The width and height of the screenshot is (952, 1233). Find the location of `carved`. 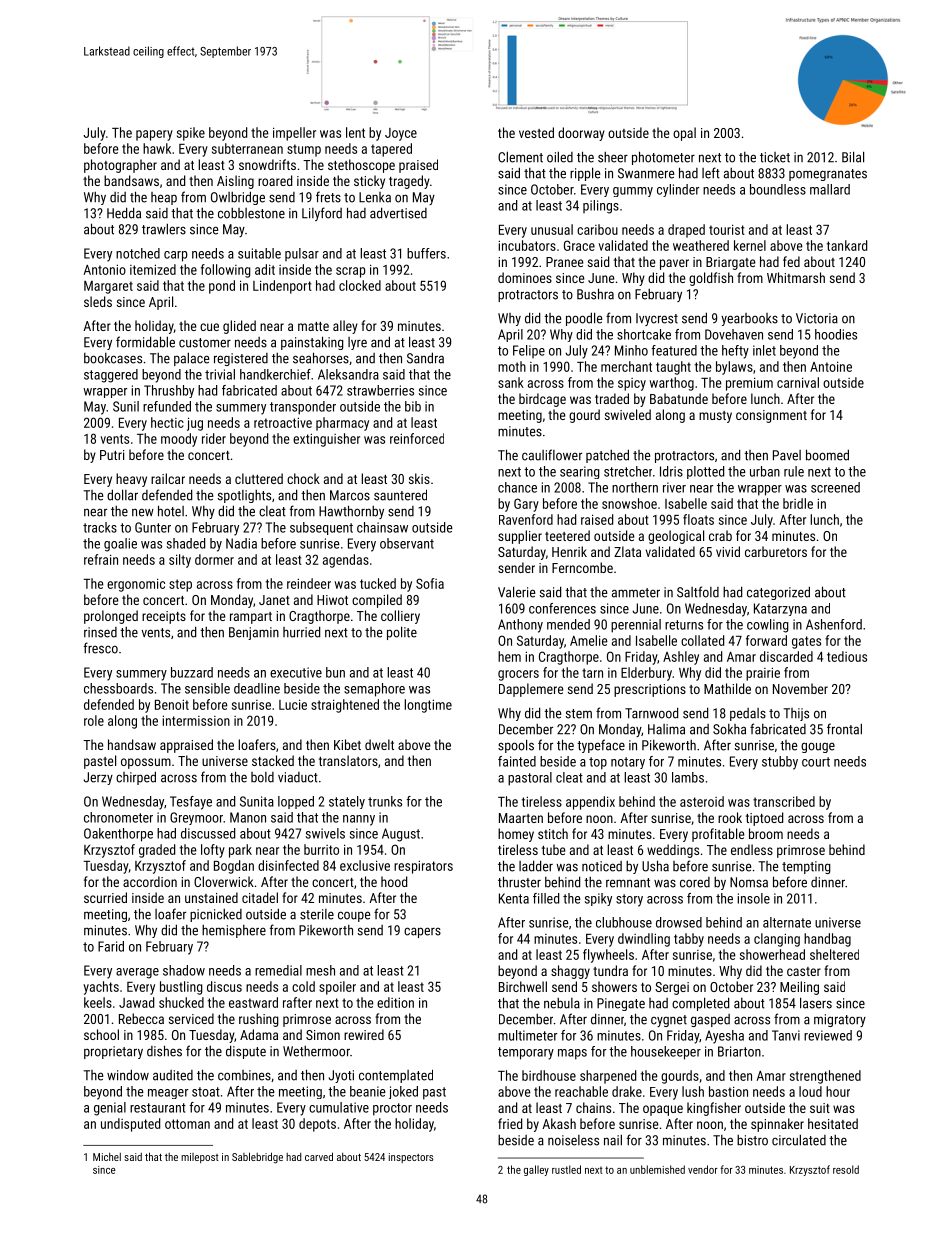

carved is located at coordinates (319, 1156).
